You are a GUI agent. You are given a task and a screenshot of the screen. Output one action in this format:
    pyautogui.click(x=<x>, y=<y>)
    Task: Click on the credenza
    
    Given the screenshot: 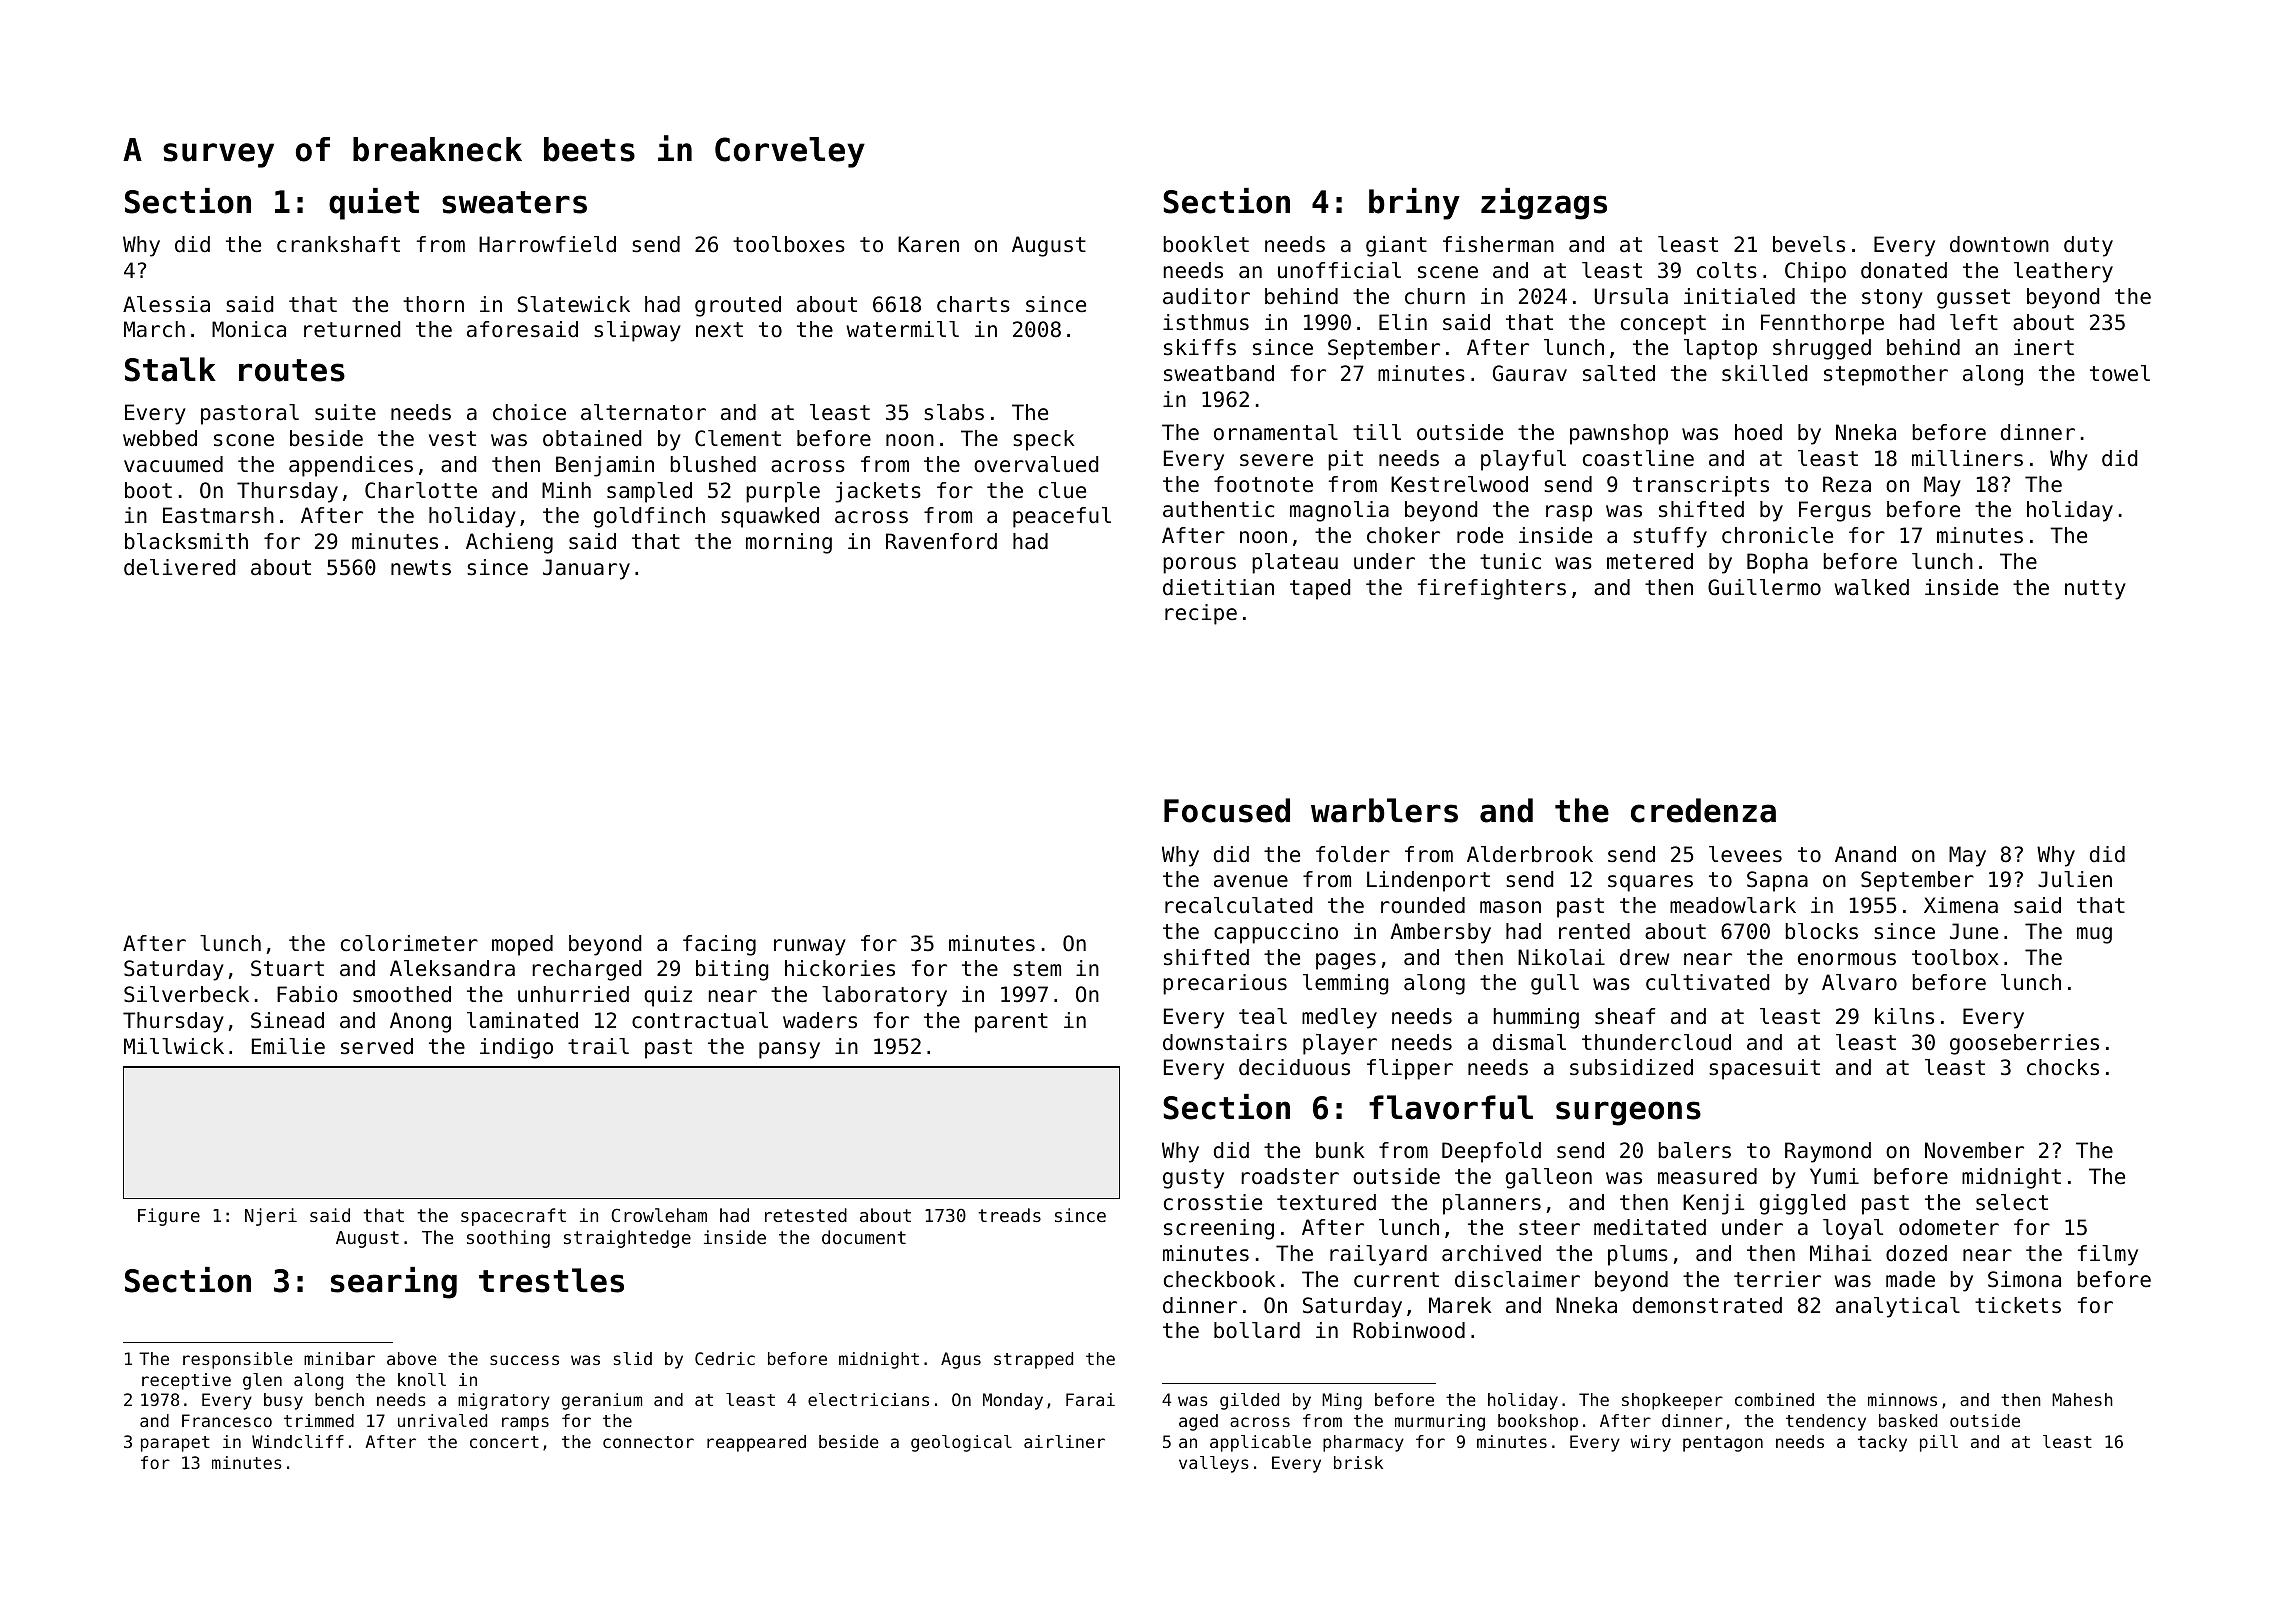 What is the action you would take?
    pyautogui.click(x=1703, y=810)
